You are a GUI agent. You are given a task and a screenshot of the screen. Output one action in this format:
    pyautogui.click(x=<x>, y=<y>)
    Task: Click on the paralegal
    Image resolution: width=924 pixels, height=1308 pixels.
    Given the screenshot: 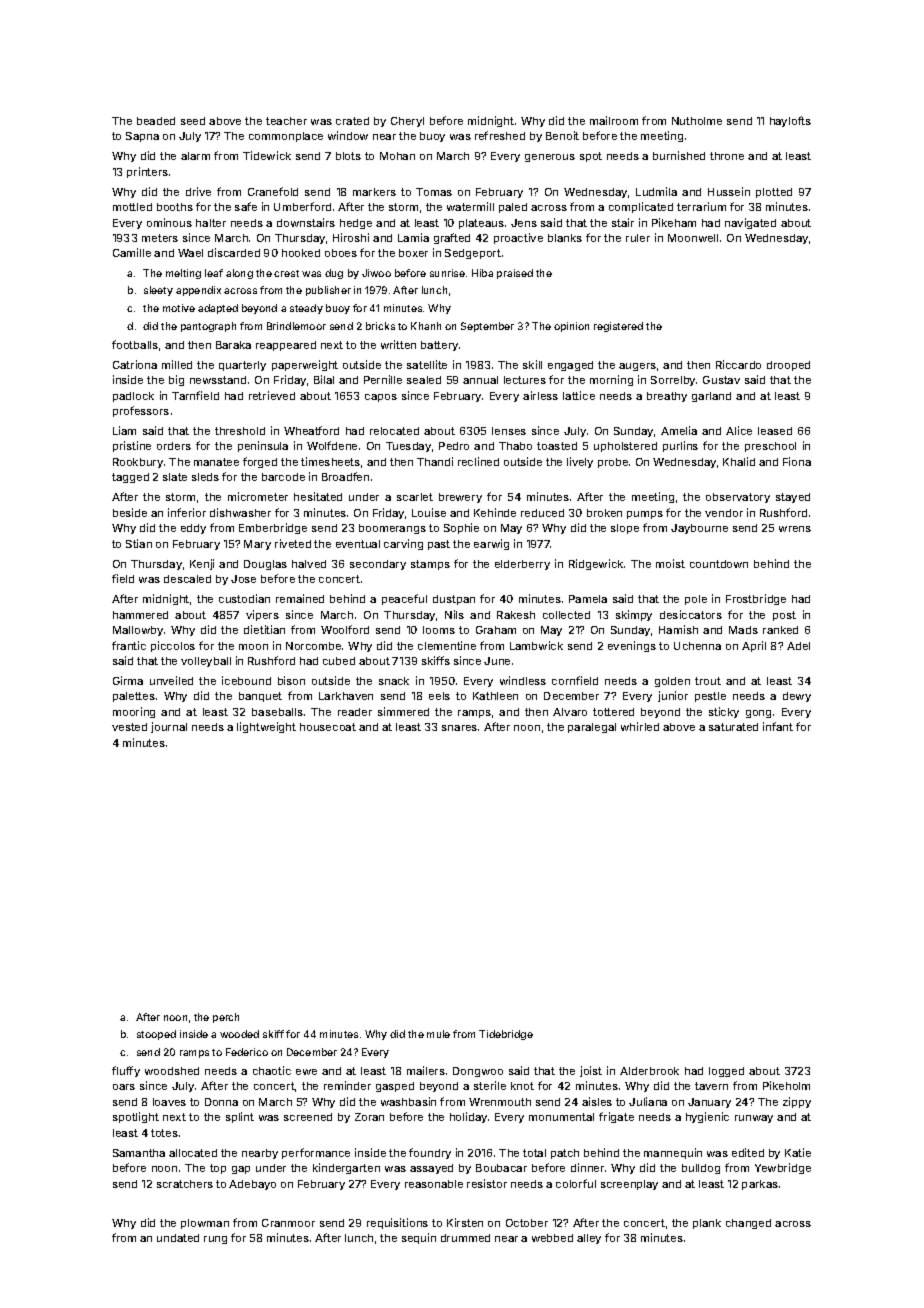 What is the action you would take?
    pyautogui.click(x=592, y=728)
